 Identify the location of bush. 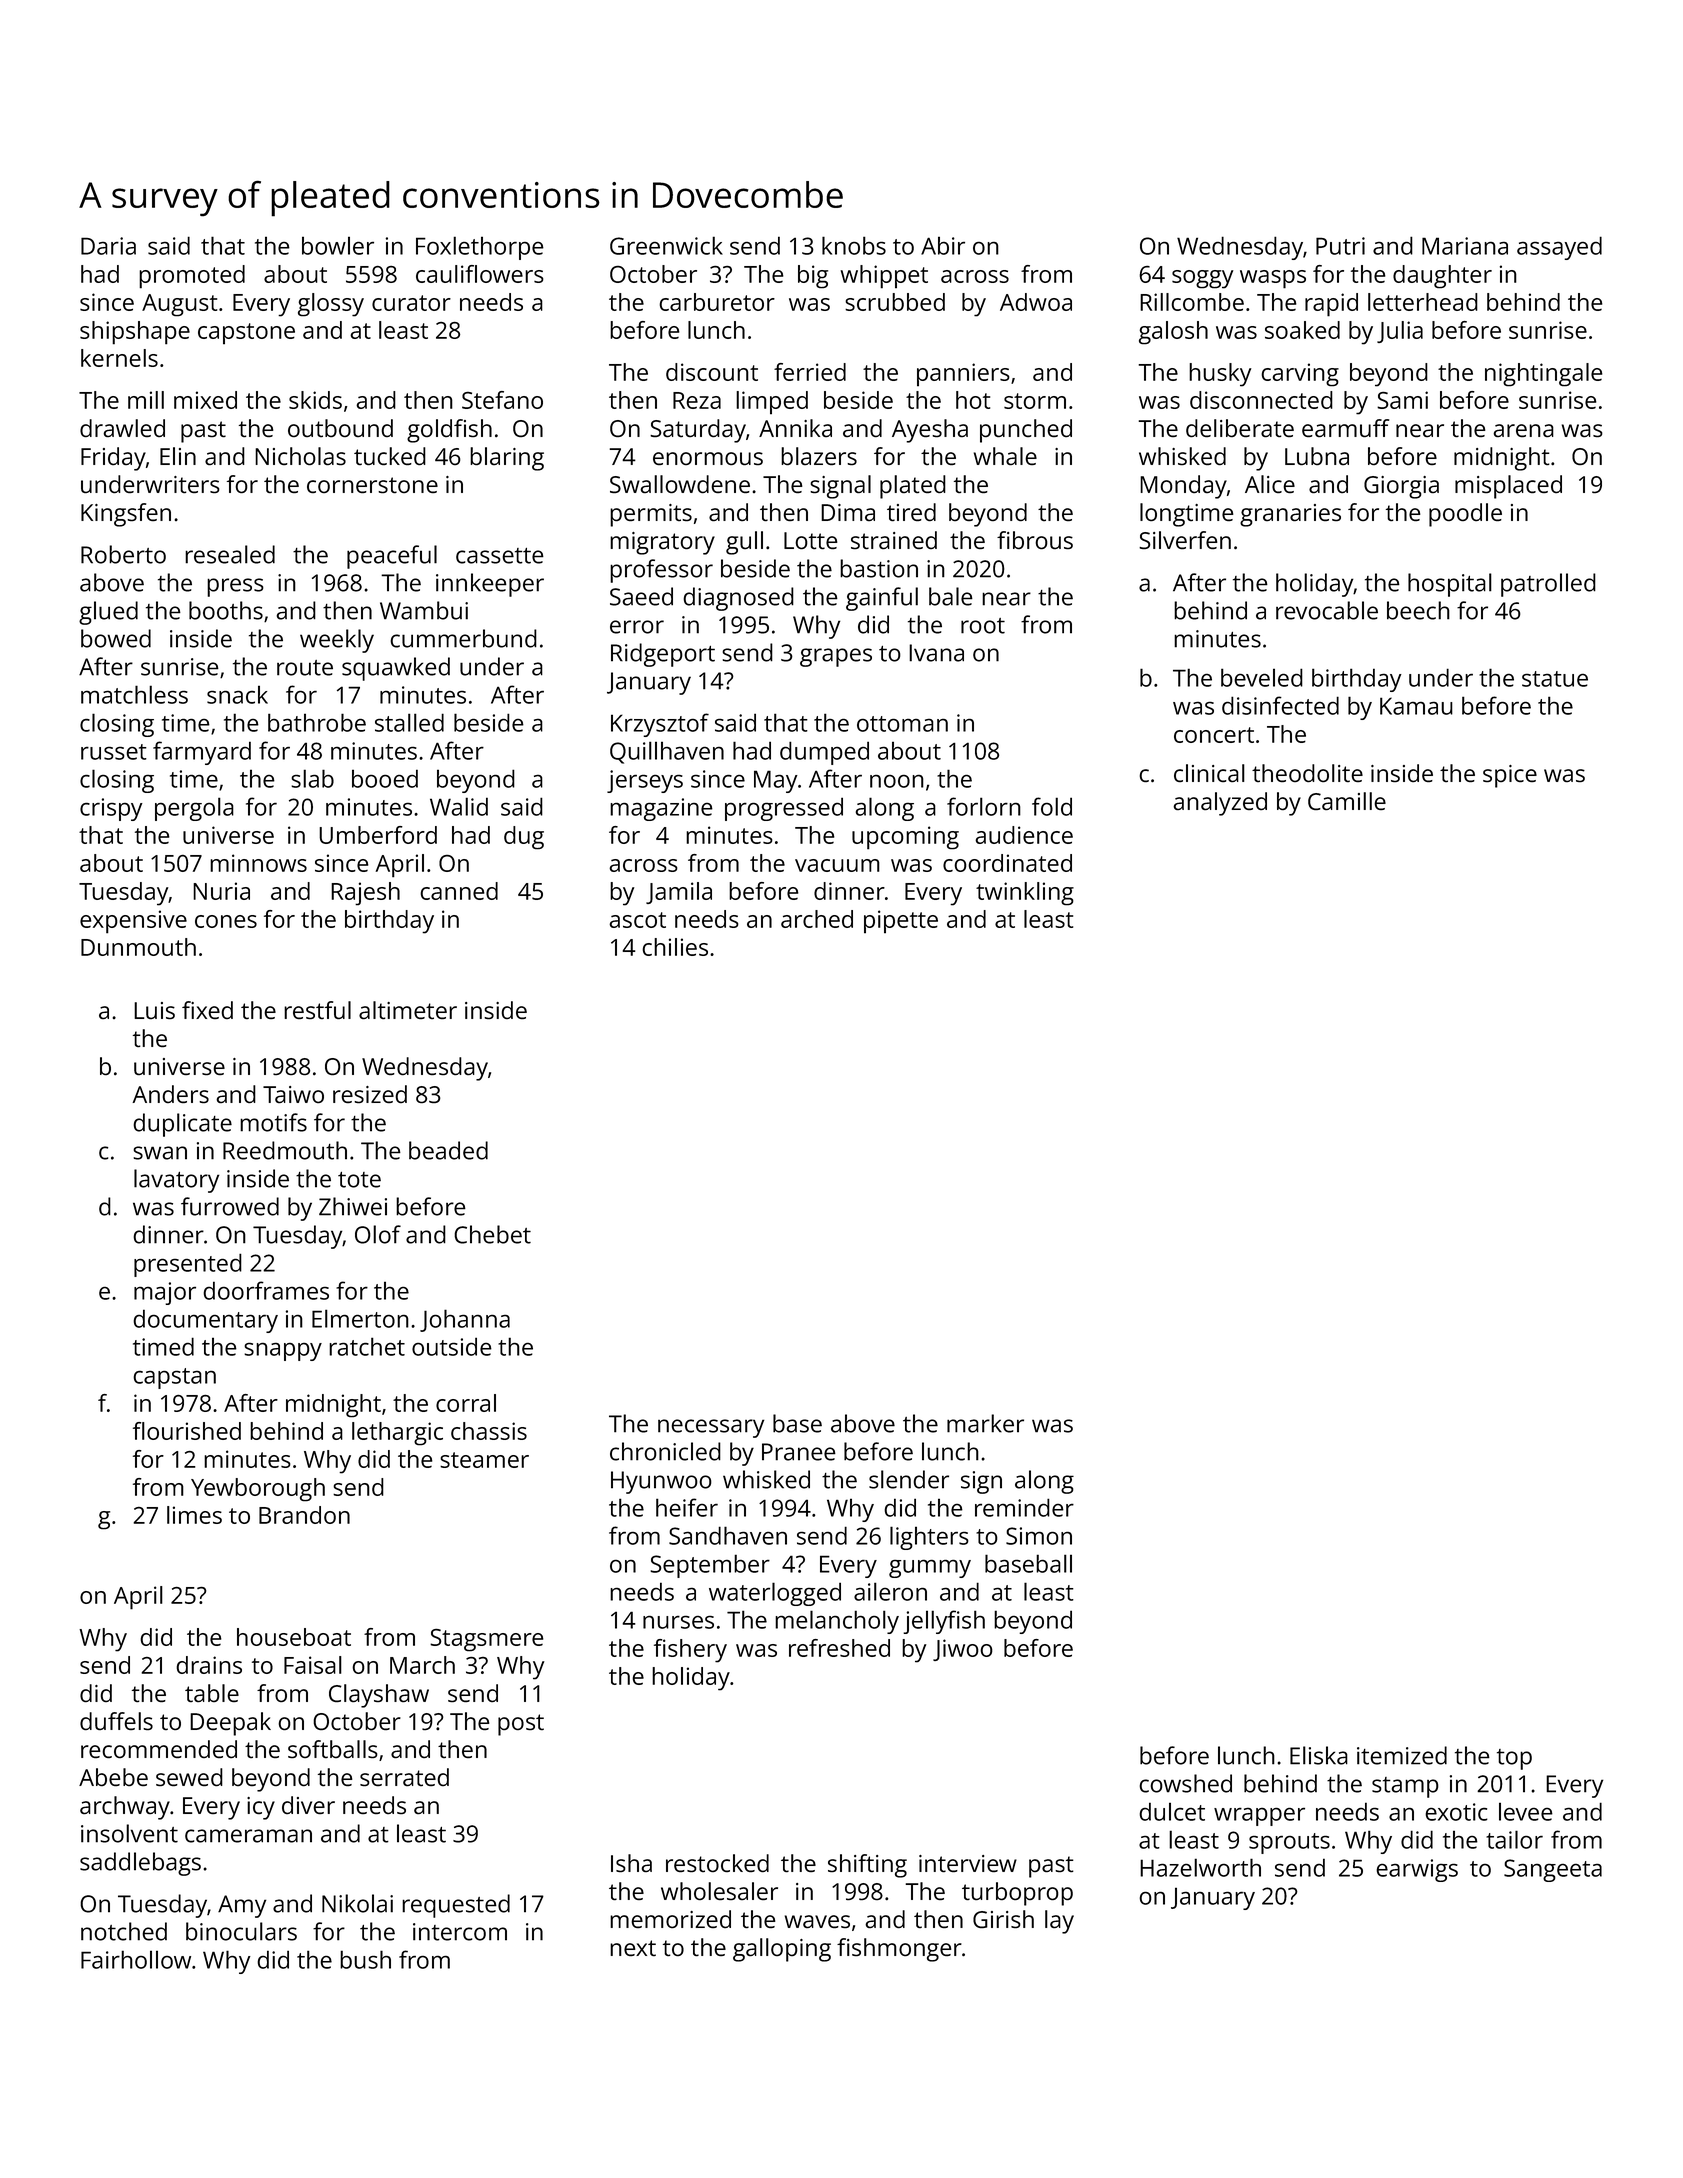
(365, 1959).
